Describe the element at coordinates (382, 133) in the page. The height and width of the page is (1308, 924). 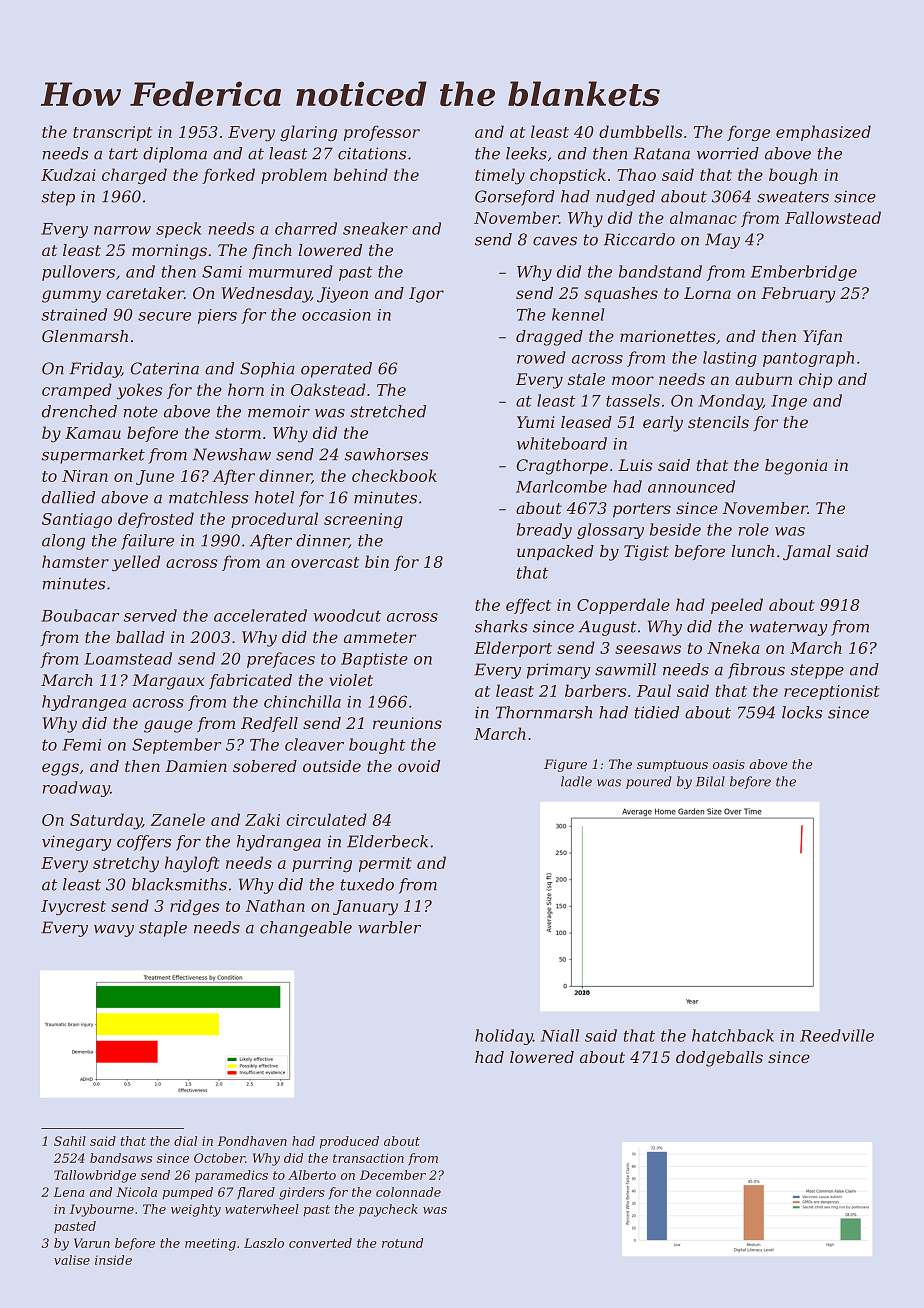
I see `professor` at that location.
